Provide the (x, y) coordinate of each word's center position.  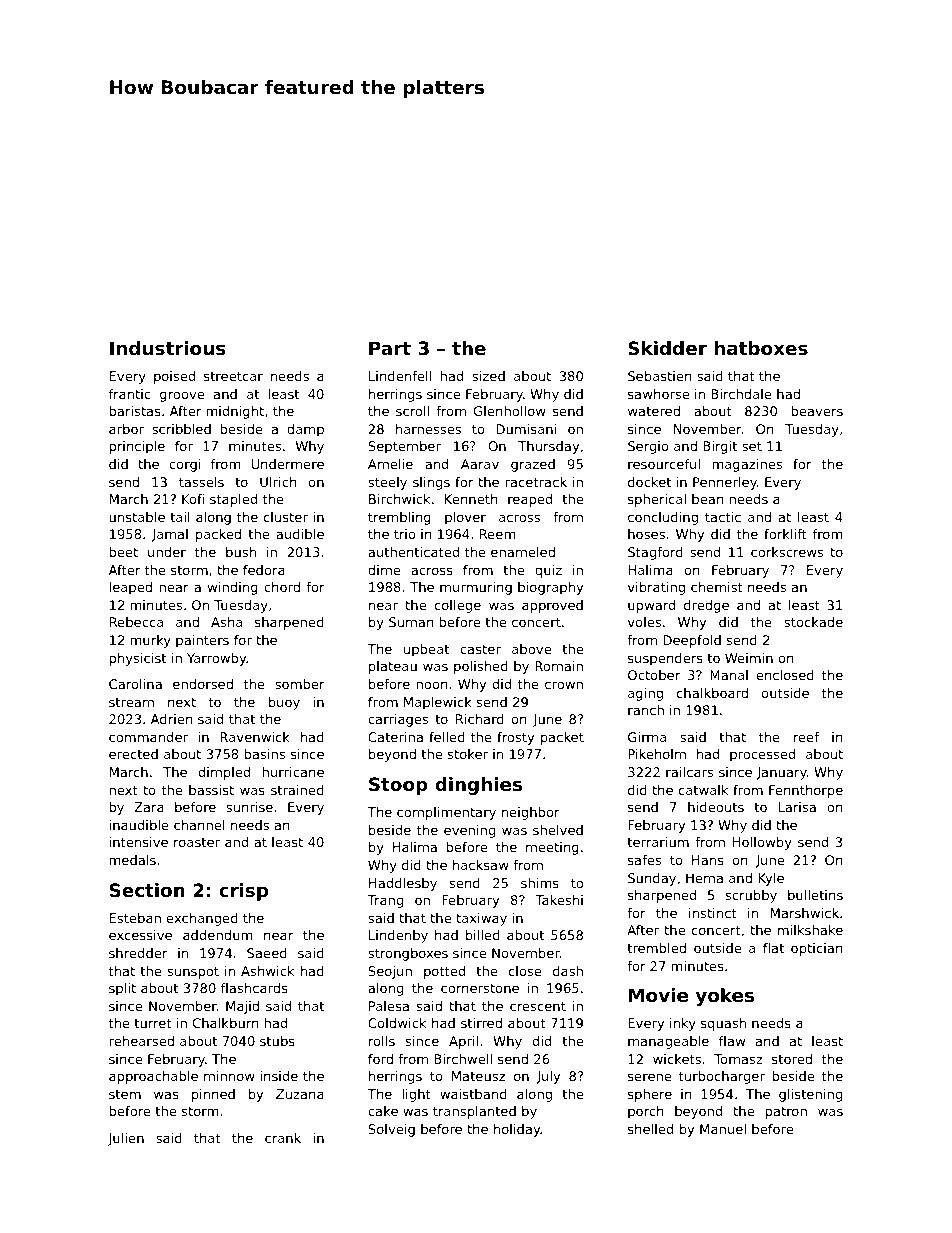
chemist (717, 587)
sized (488, 376)
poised (174, 377)
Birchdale (741, 394)
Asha (226, 622)
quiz (548, 571)
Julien (126, 1139)
